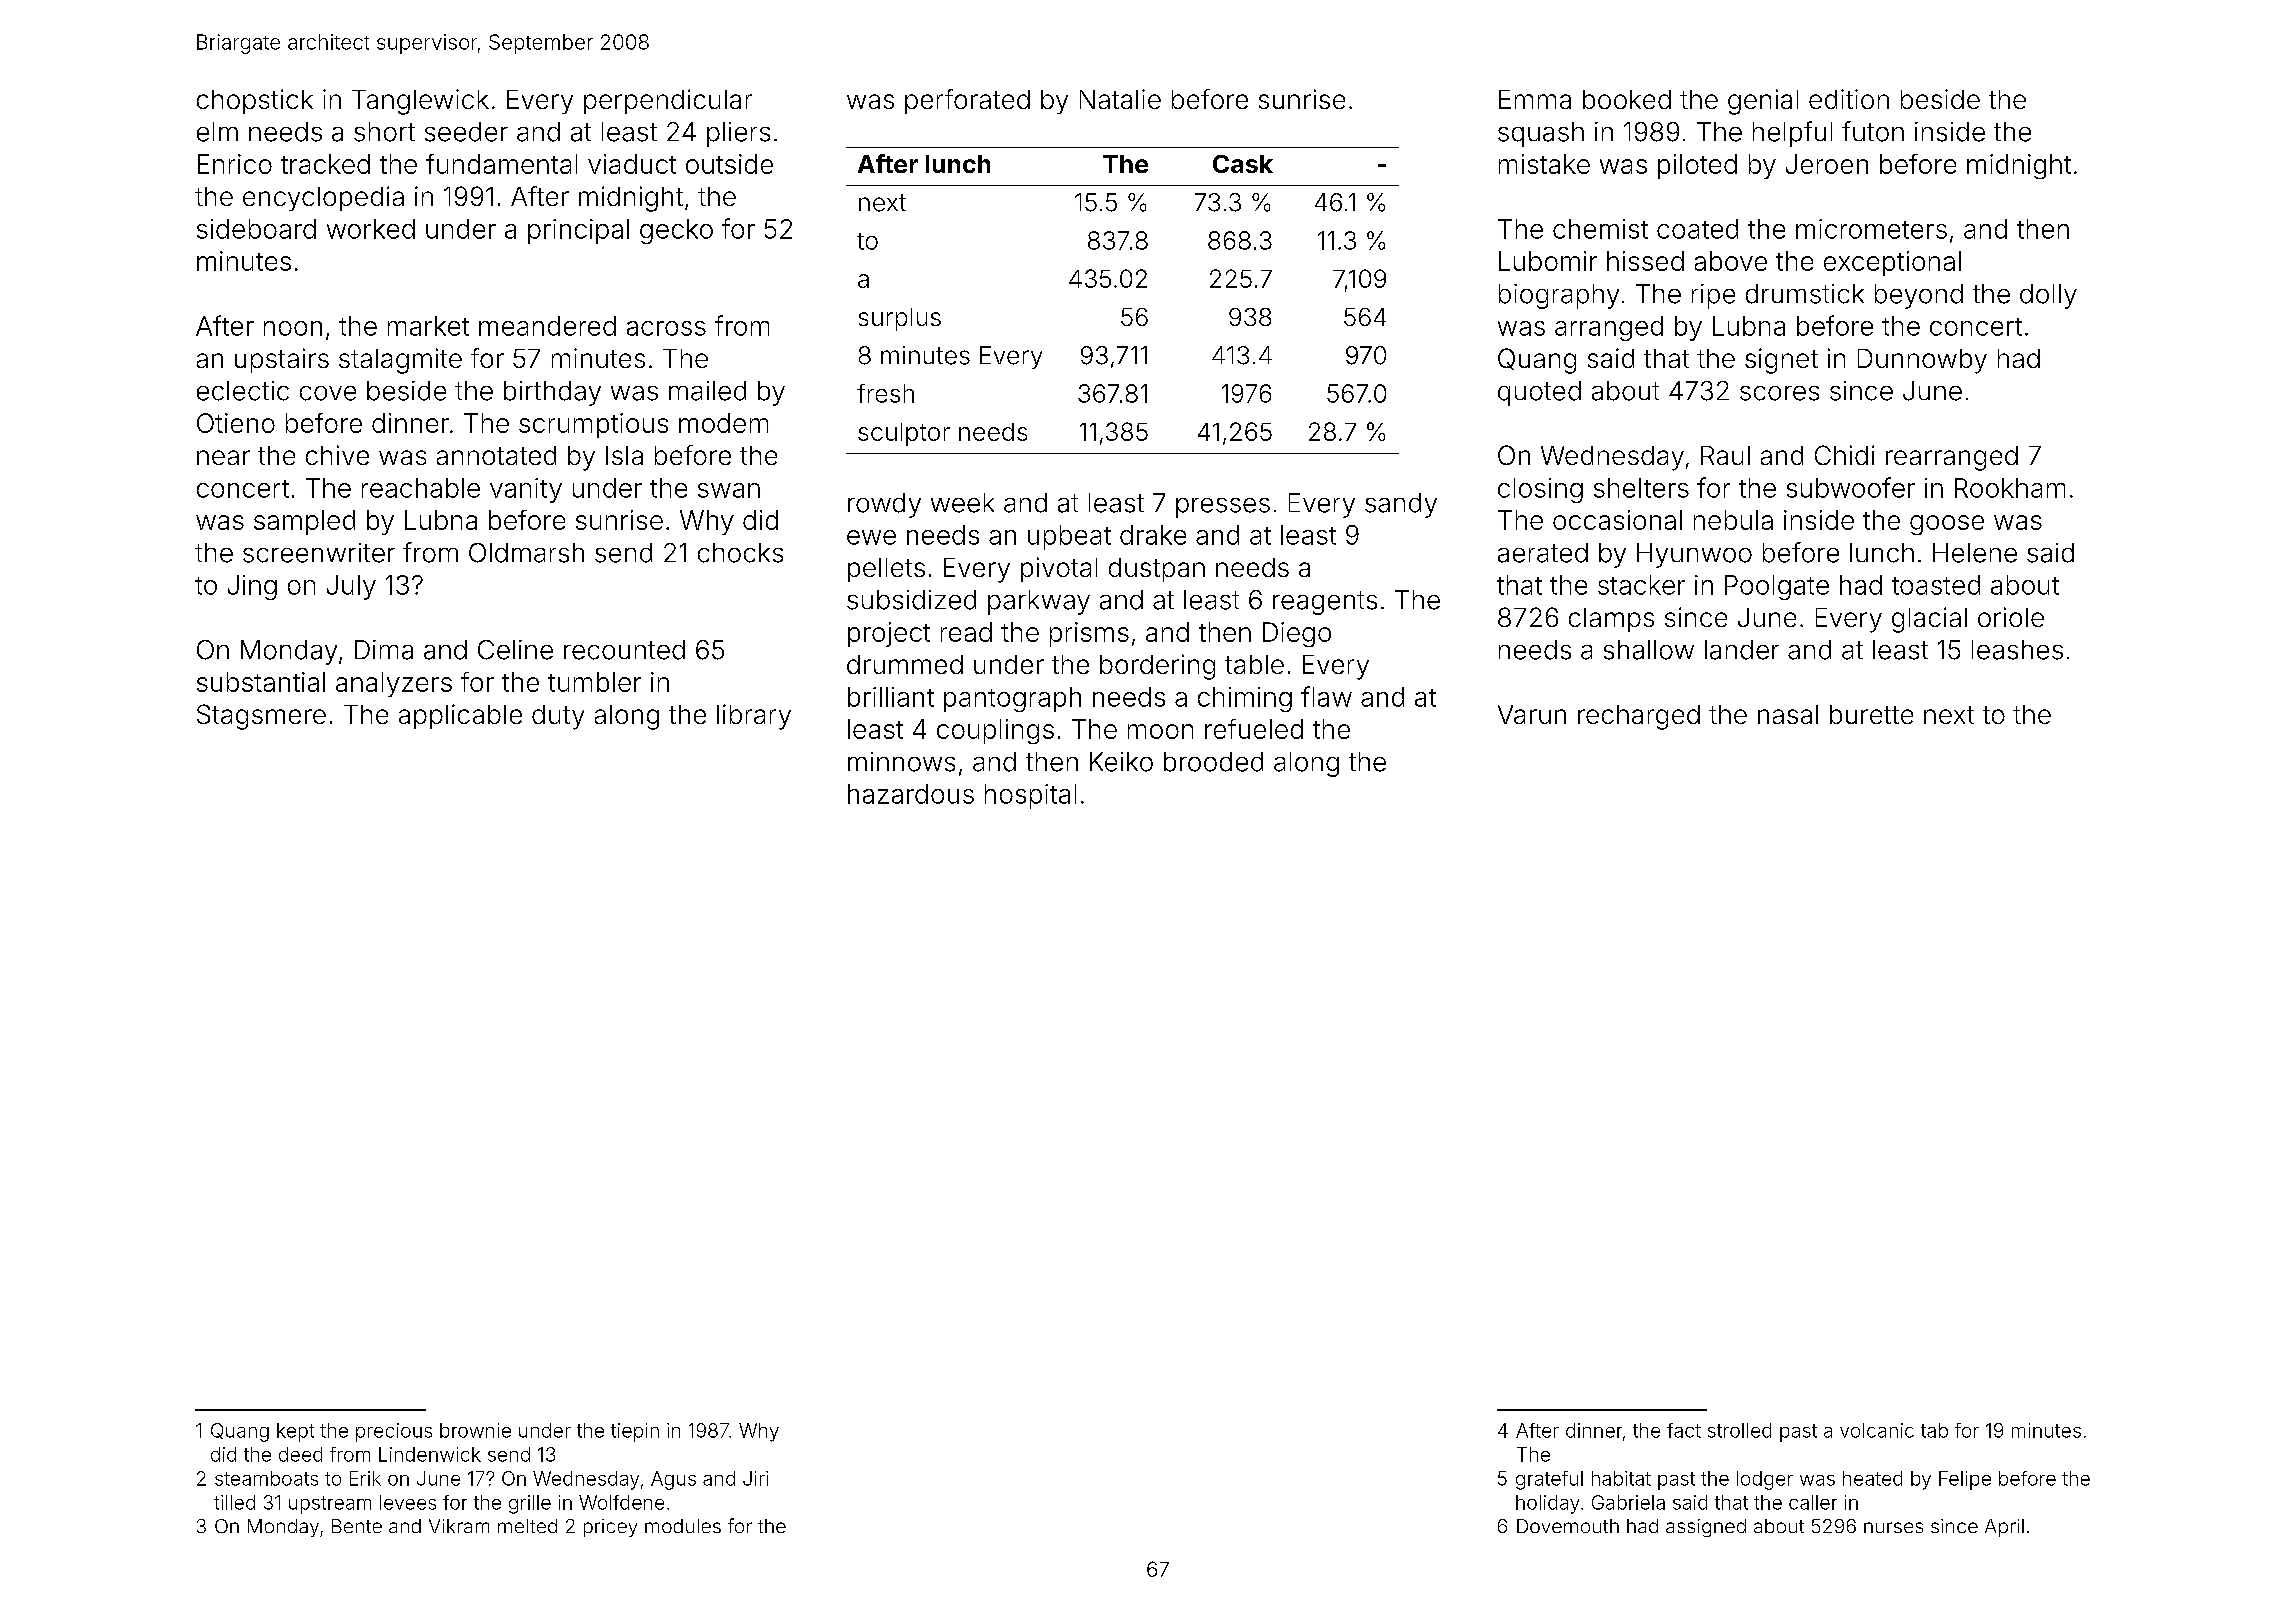  Describe the element at coordinates (235, 164) in the screenshot. I see `Enrico` at that location.
